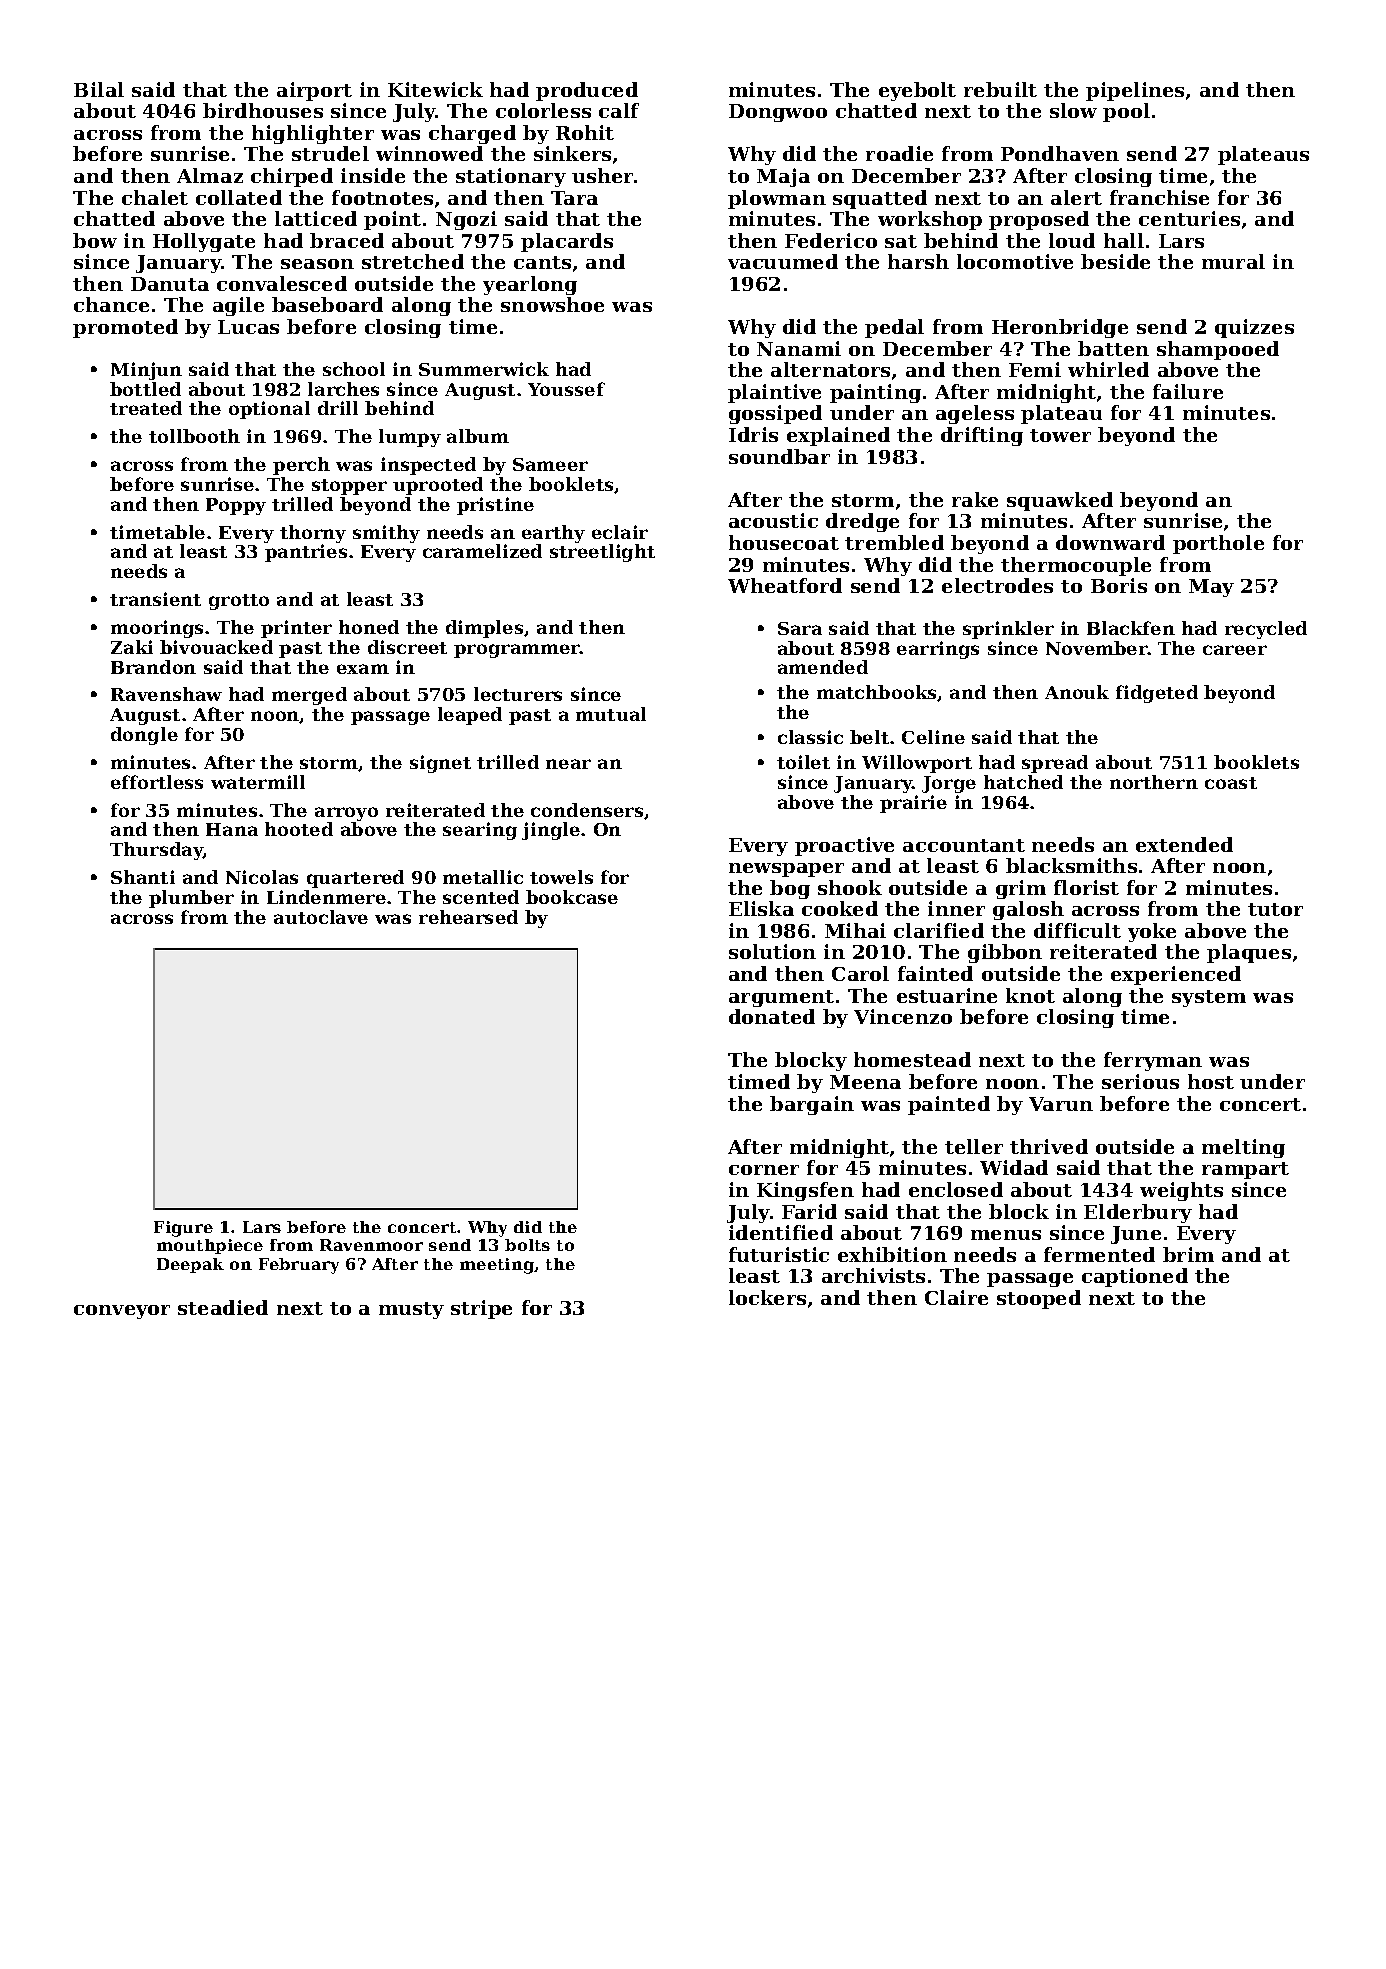 This screenshot has height=1969, width=1386. Describe the element at coordinates (122, 1312) in the screenshot. I see `conveyor` at that location.
